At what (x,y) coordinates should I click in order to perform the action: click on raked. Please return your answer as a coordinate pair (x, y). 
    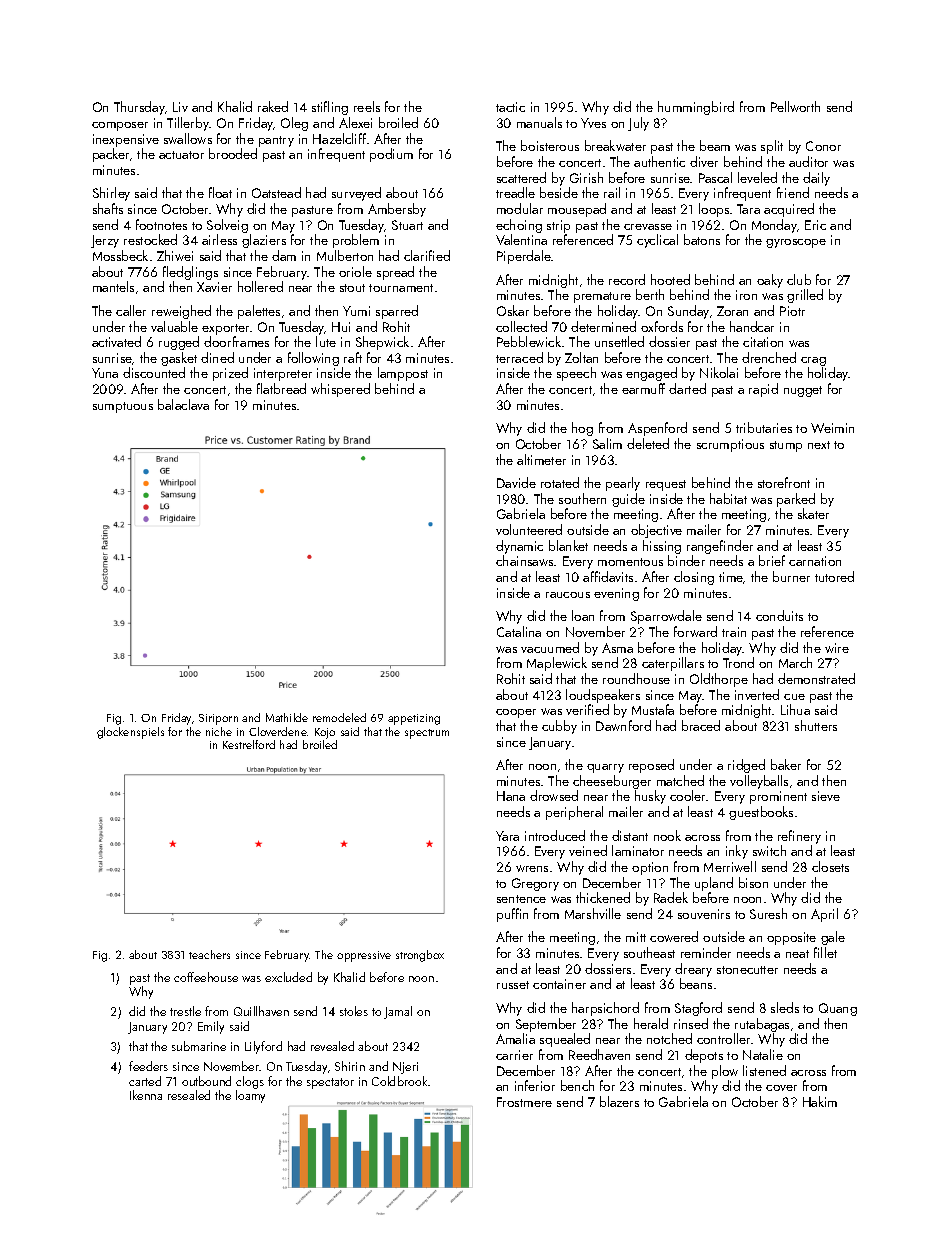
    Looking at the image, I should click on (273, 106).
